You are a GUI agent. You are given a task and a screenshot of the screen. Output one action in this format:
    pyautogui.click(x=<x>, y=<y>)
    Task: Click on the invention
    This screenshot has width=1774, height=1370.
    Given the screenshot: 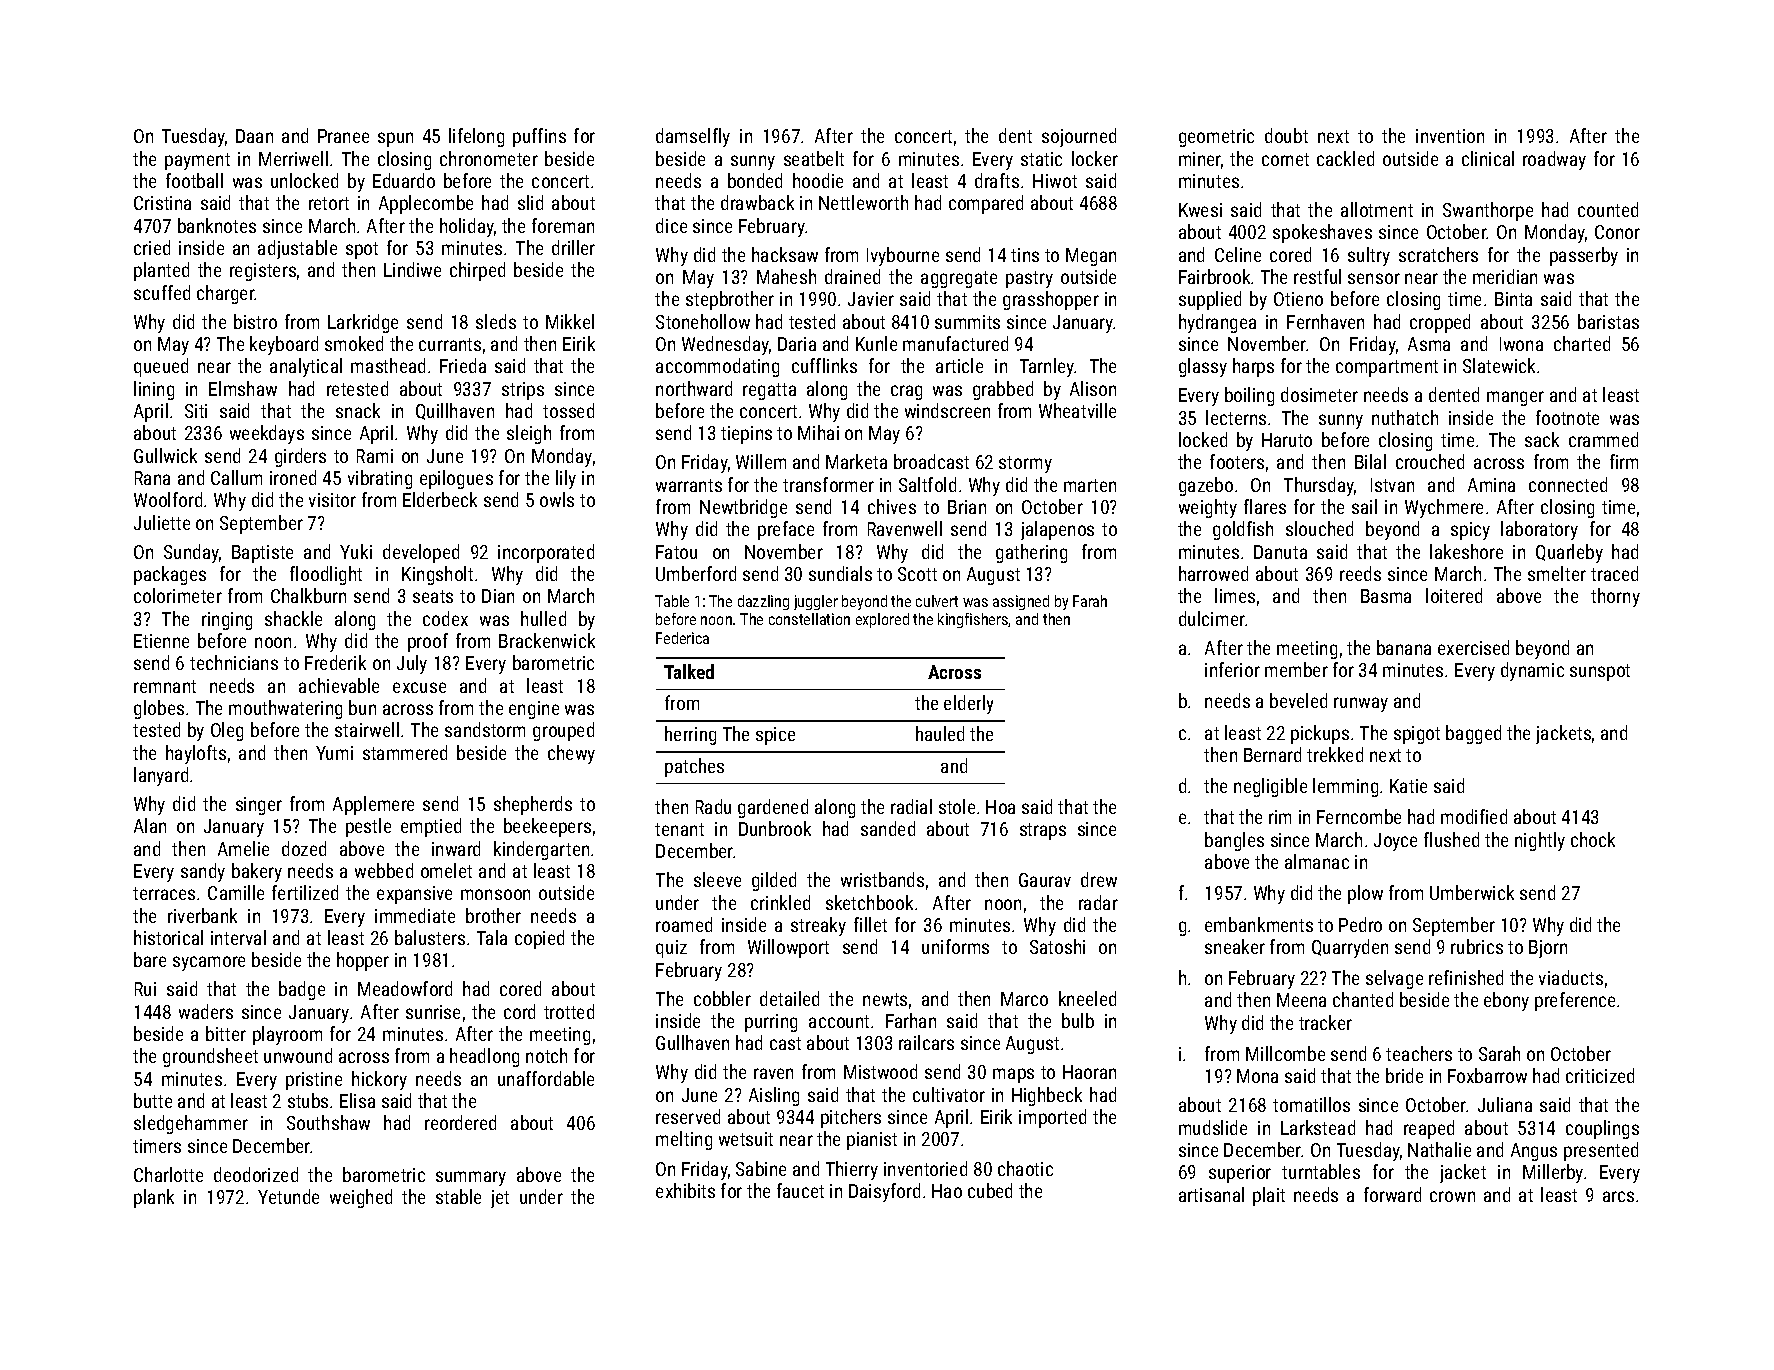 What is the action you would take?
    pyautogui.click(x=1450, y=136)
